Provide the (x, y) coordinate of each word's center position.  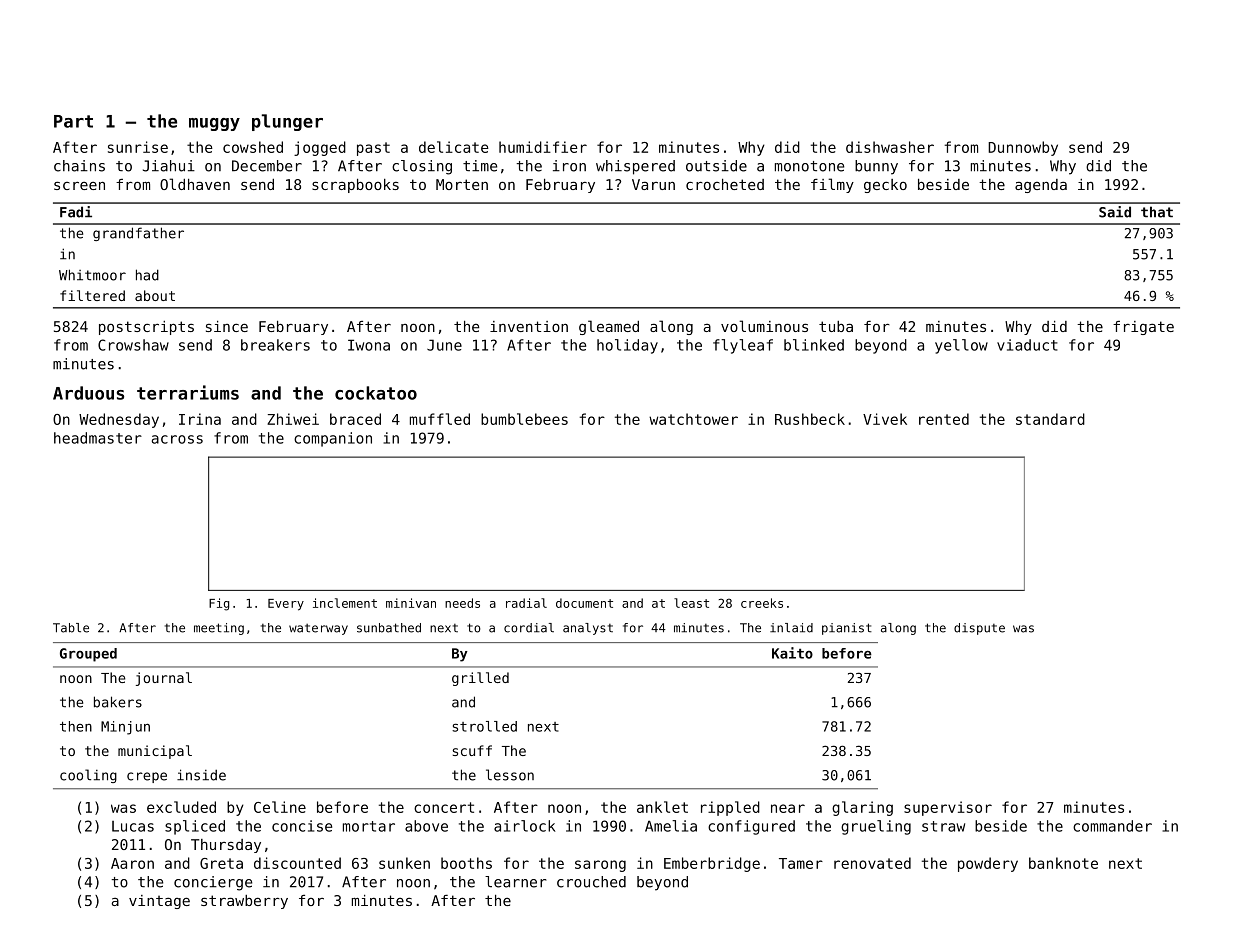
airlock (525, 826)
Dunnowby (1023, 148)
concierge (213, 883)
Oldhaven (195, 184)
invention (529, 326)
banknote (1063, 863)
